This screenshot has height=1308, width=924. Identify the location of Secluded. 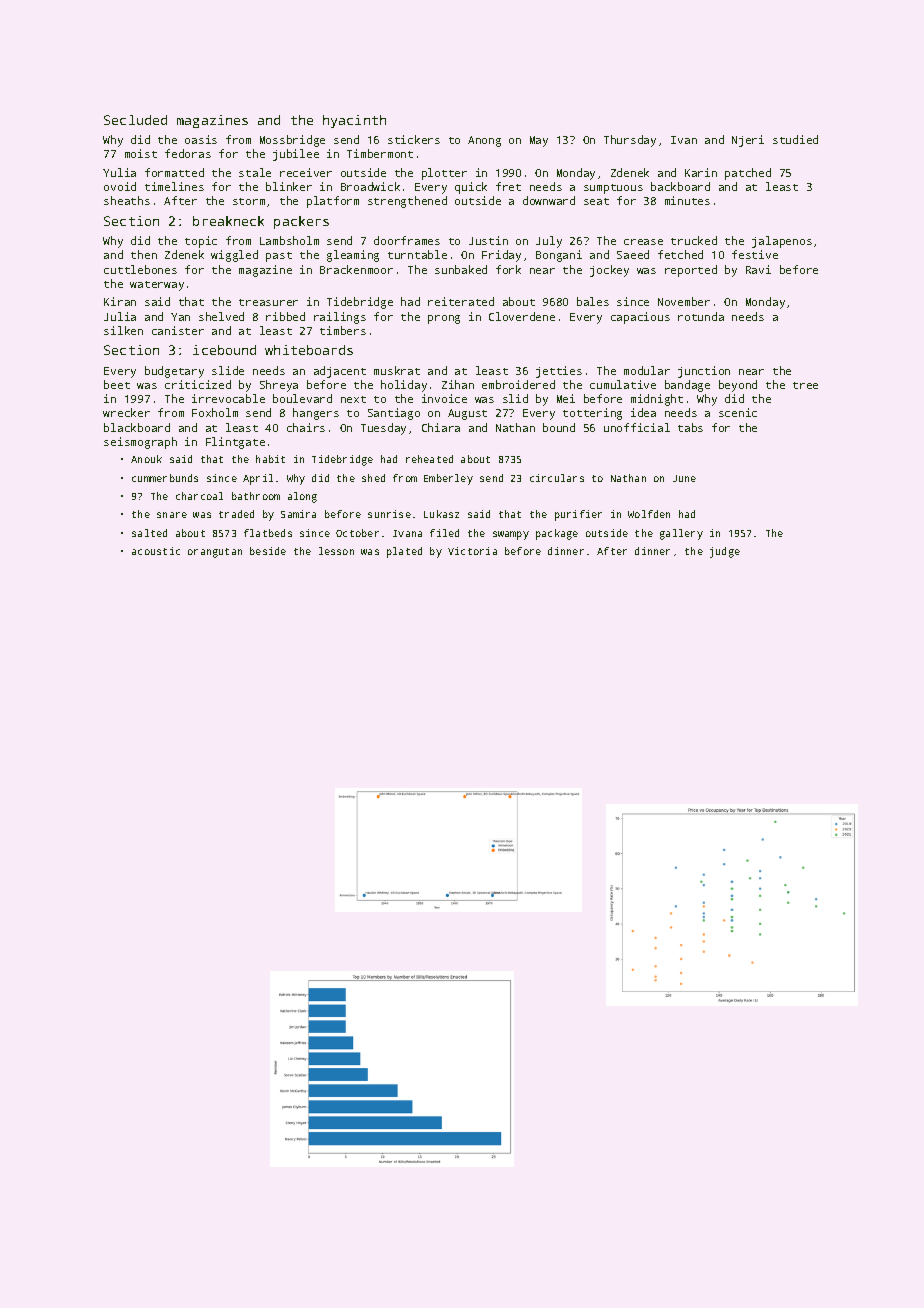
(135, 120).
